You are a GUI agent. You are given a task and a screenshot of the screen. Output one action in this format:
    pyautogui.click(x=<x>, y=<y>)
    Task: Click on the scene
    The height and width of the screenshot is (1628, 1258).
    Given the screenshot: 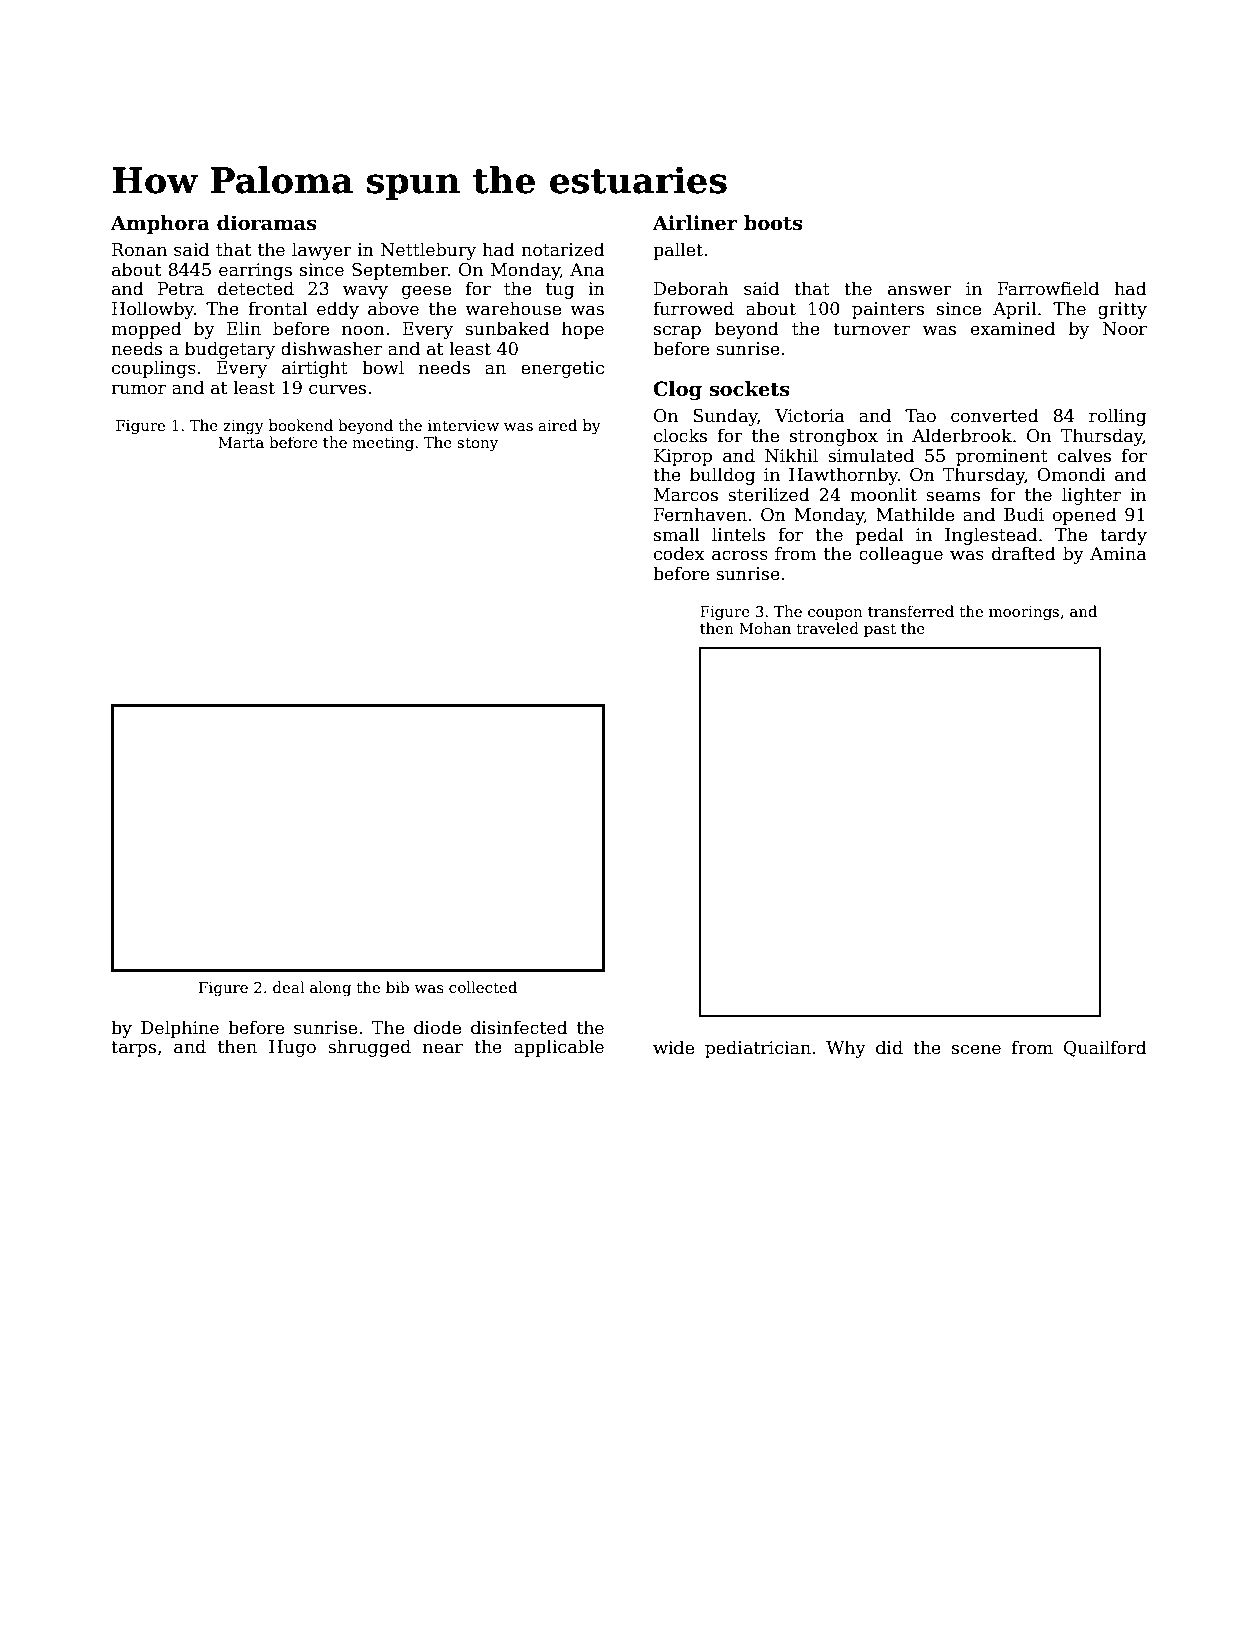 What is the action you would take?
    pyautogui.click(x=976, y=1049)
